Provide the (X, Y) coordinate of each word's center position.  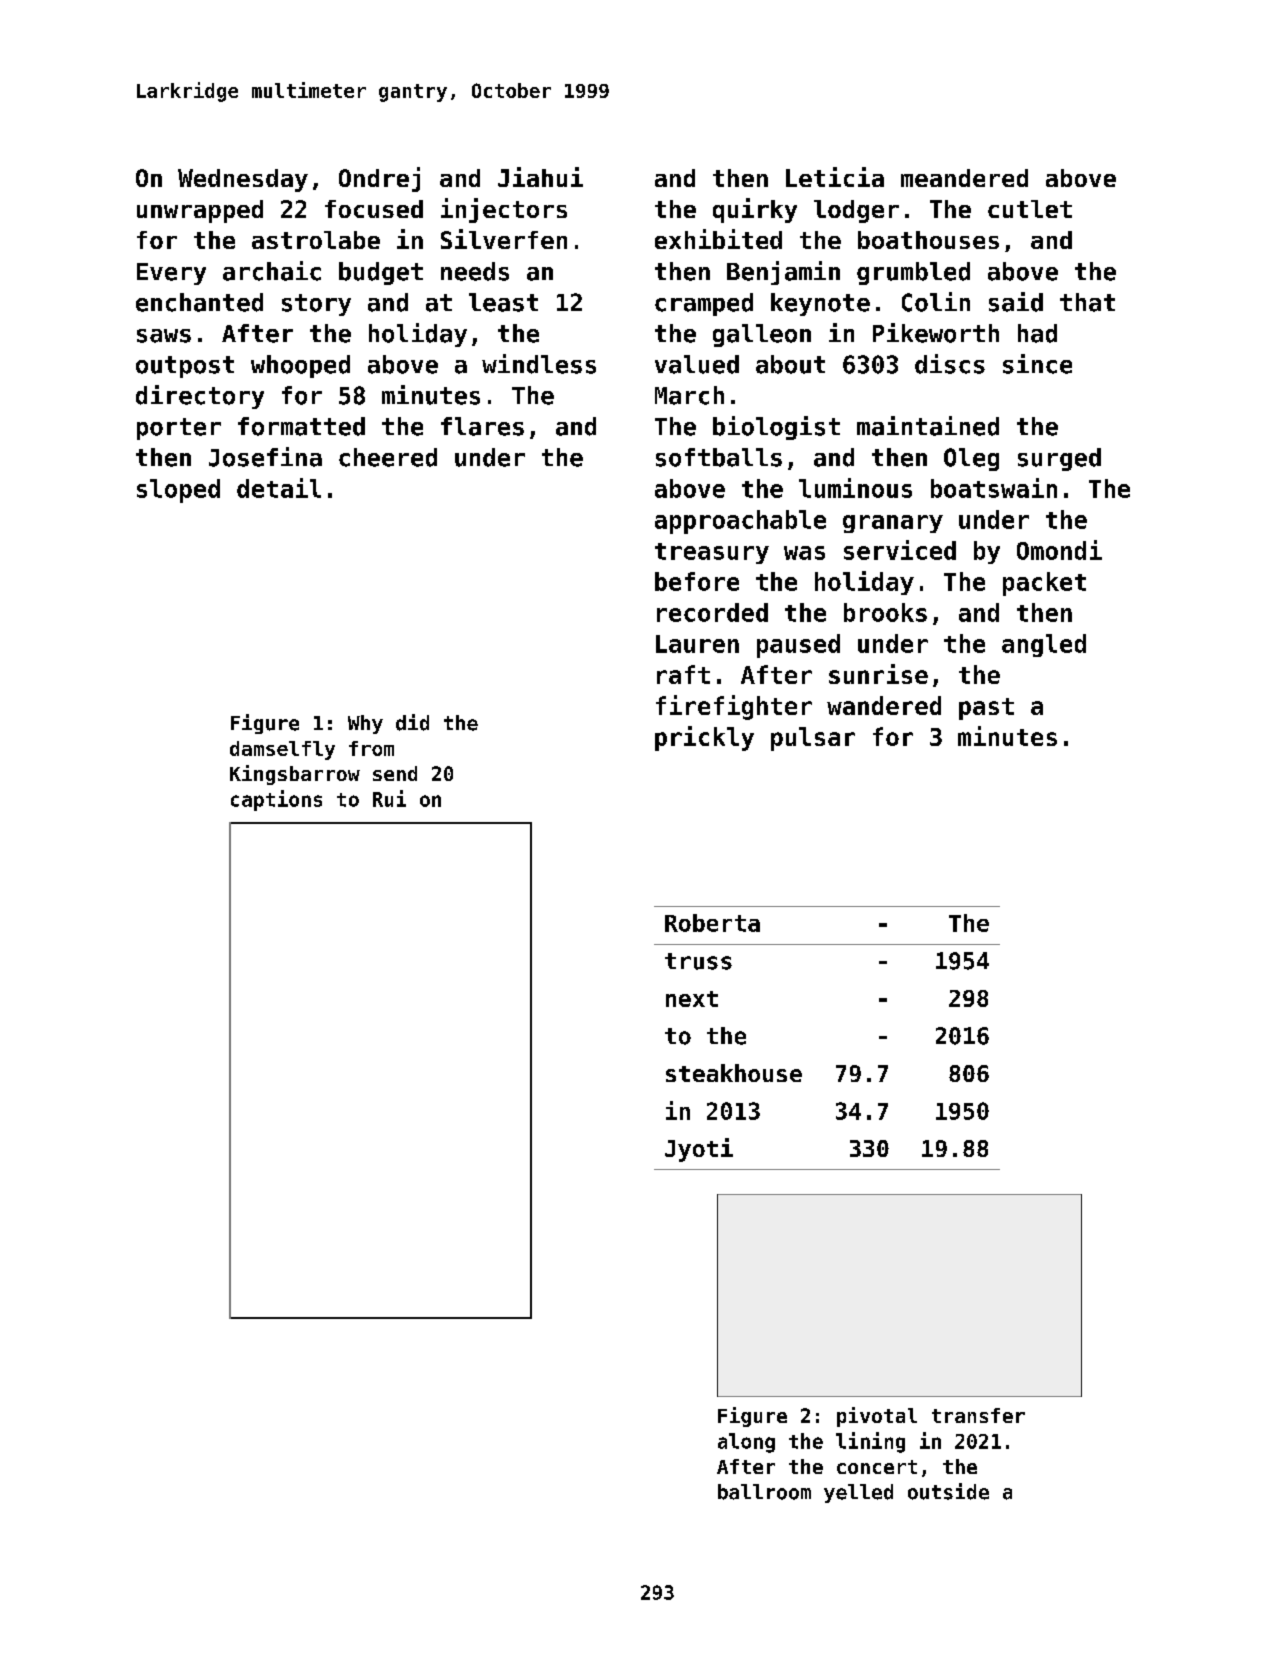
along (746, 1443)
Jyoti (699, 1150)
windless (539, 364)
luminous (855, 488)
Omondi (1059, 550)
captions (276, 800)
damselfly (282, 750)
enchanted (199, 302)
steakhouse (734, 1073)
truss (698, 961)
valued (697, 364)
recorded (712, 612)
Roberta (712, 923)
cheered (388, 457)
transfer (978, 1415)
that (1087, 302)
